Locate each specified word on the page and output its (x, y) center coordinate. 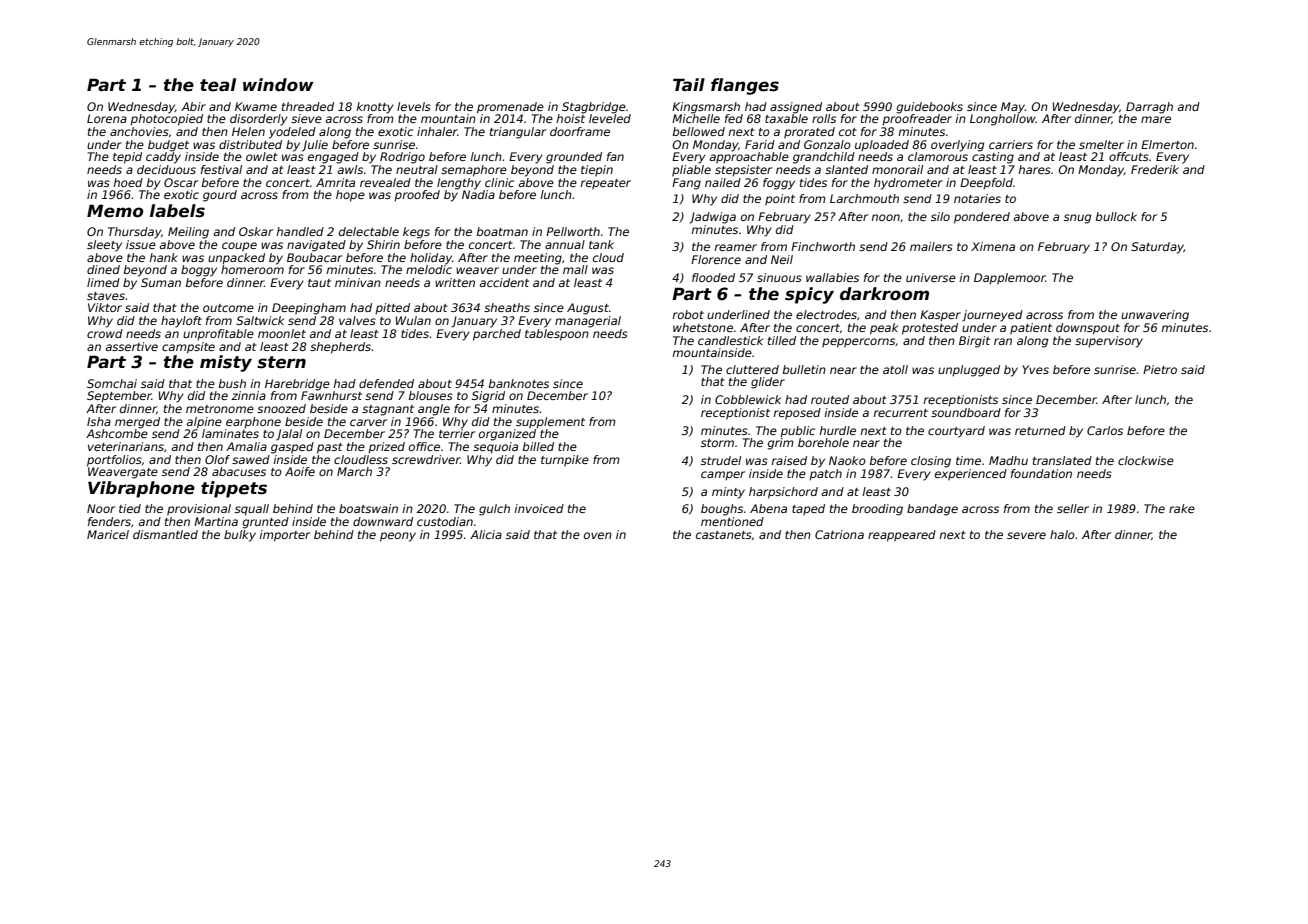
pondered (982, 218)
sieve (306, 118)
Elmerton (1167, 144)
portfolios (114, 461)
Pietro (1160, 369)
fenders (109, 521)
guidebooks (929, 108)
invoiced (539, 508)
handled (300, 231)
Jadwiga (712, 218)
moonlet (282, 333)
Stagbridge (594, 108)
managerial (588, 322)
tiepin (597, 171)
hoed (128, 182)
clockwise (1146, 460)
